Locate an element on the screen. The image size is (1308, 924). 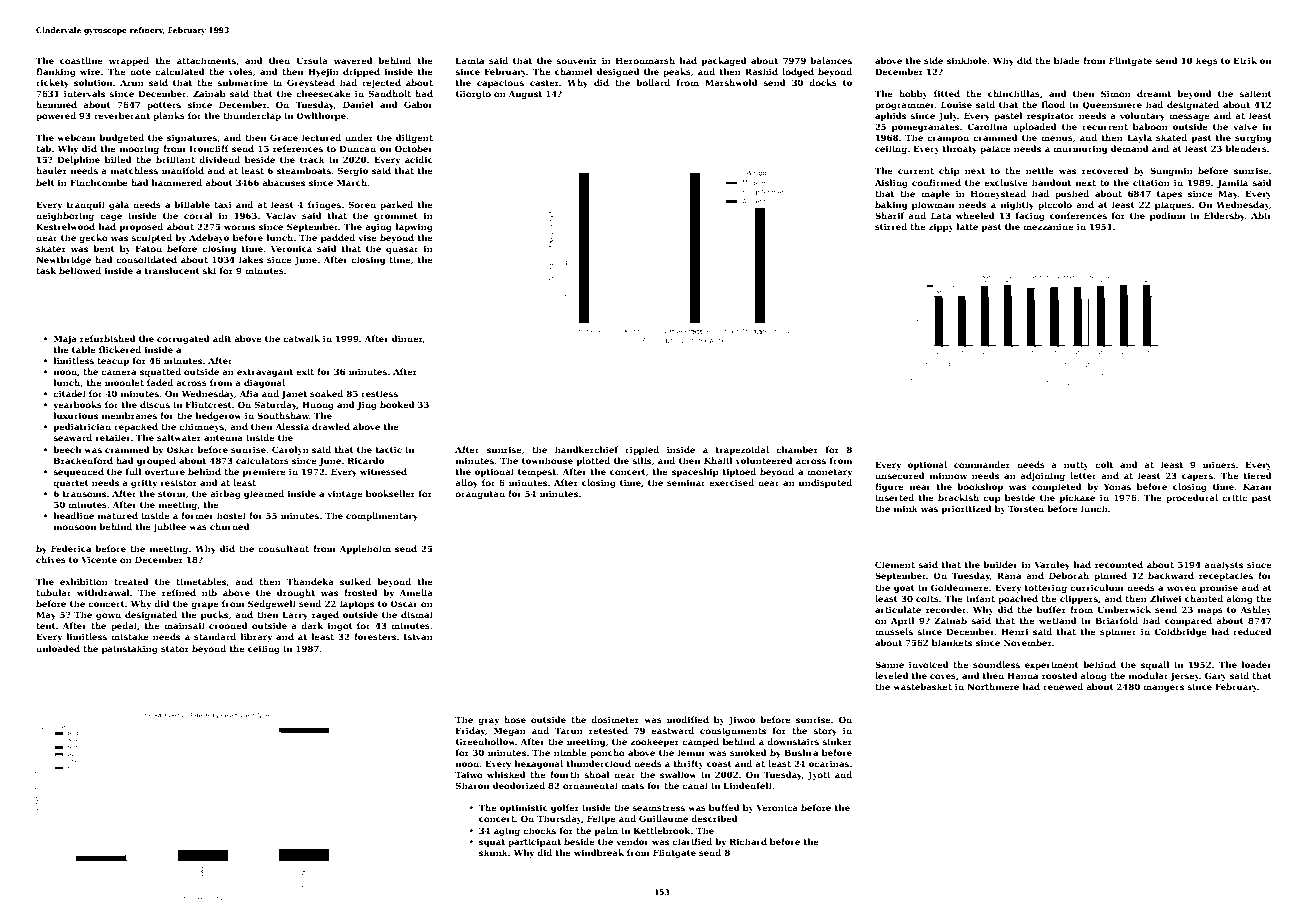
Eirik is located at coordinates (1245, 60).
